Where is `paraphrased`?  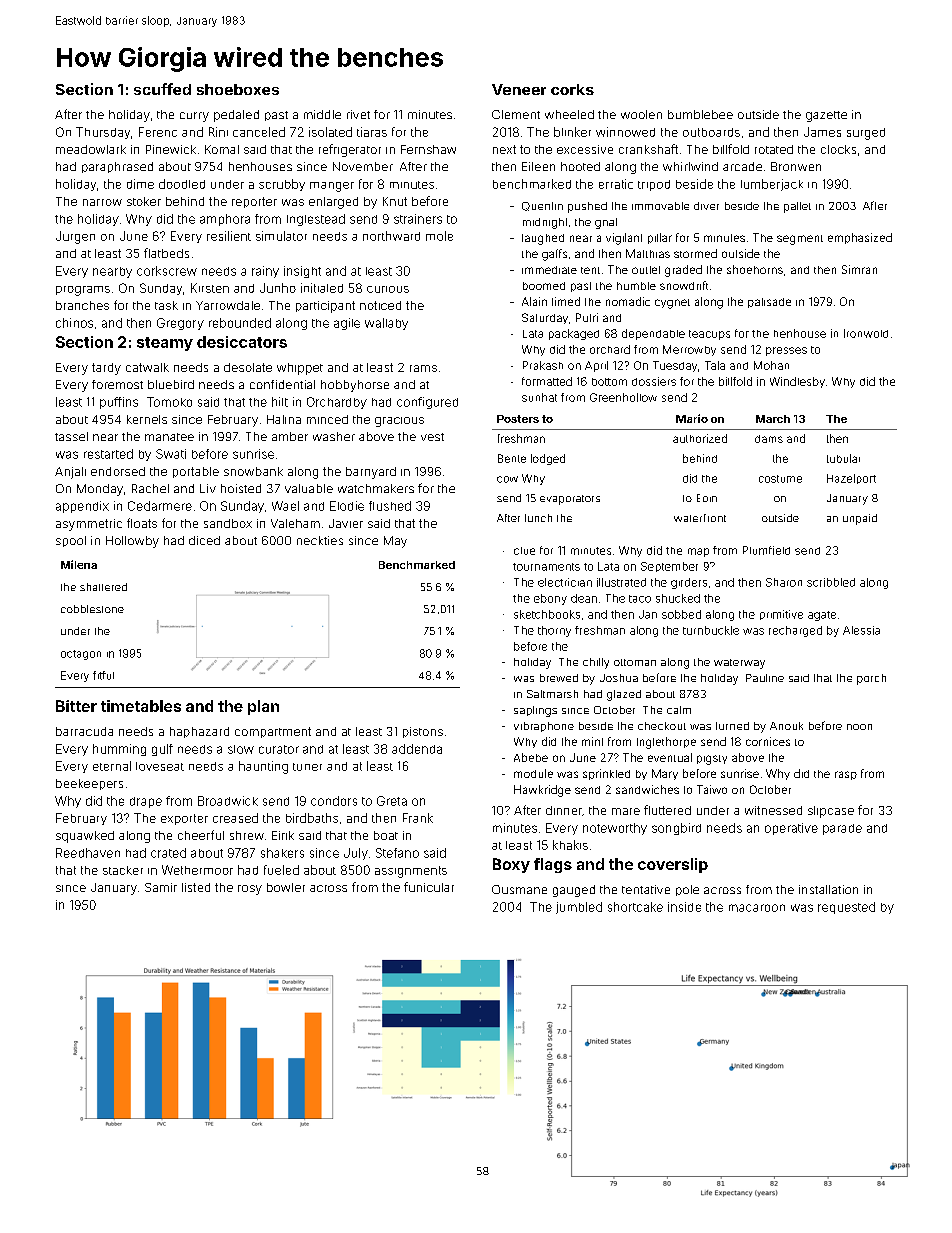 paraphrased is located at coordinates (117, 167).
